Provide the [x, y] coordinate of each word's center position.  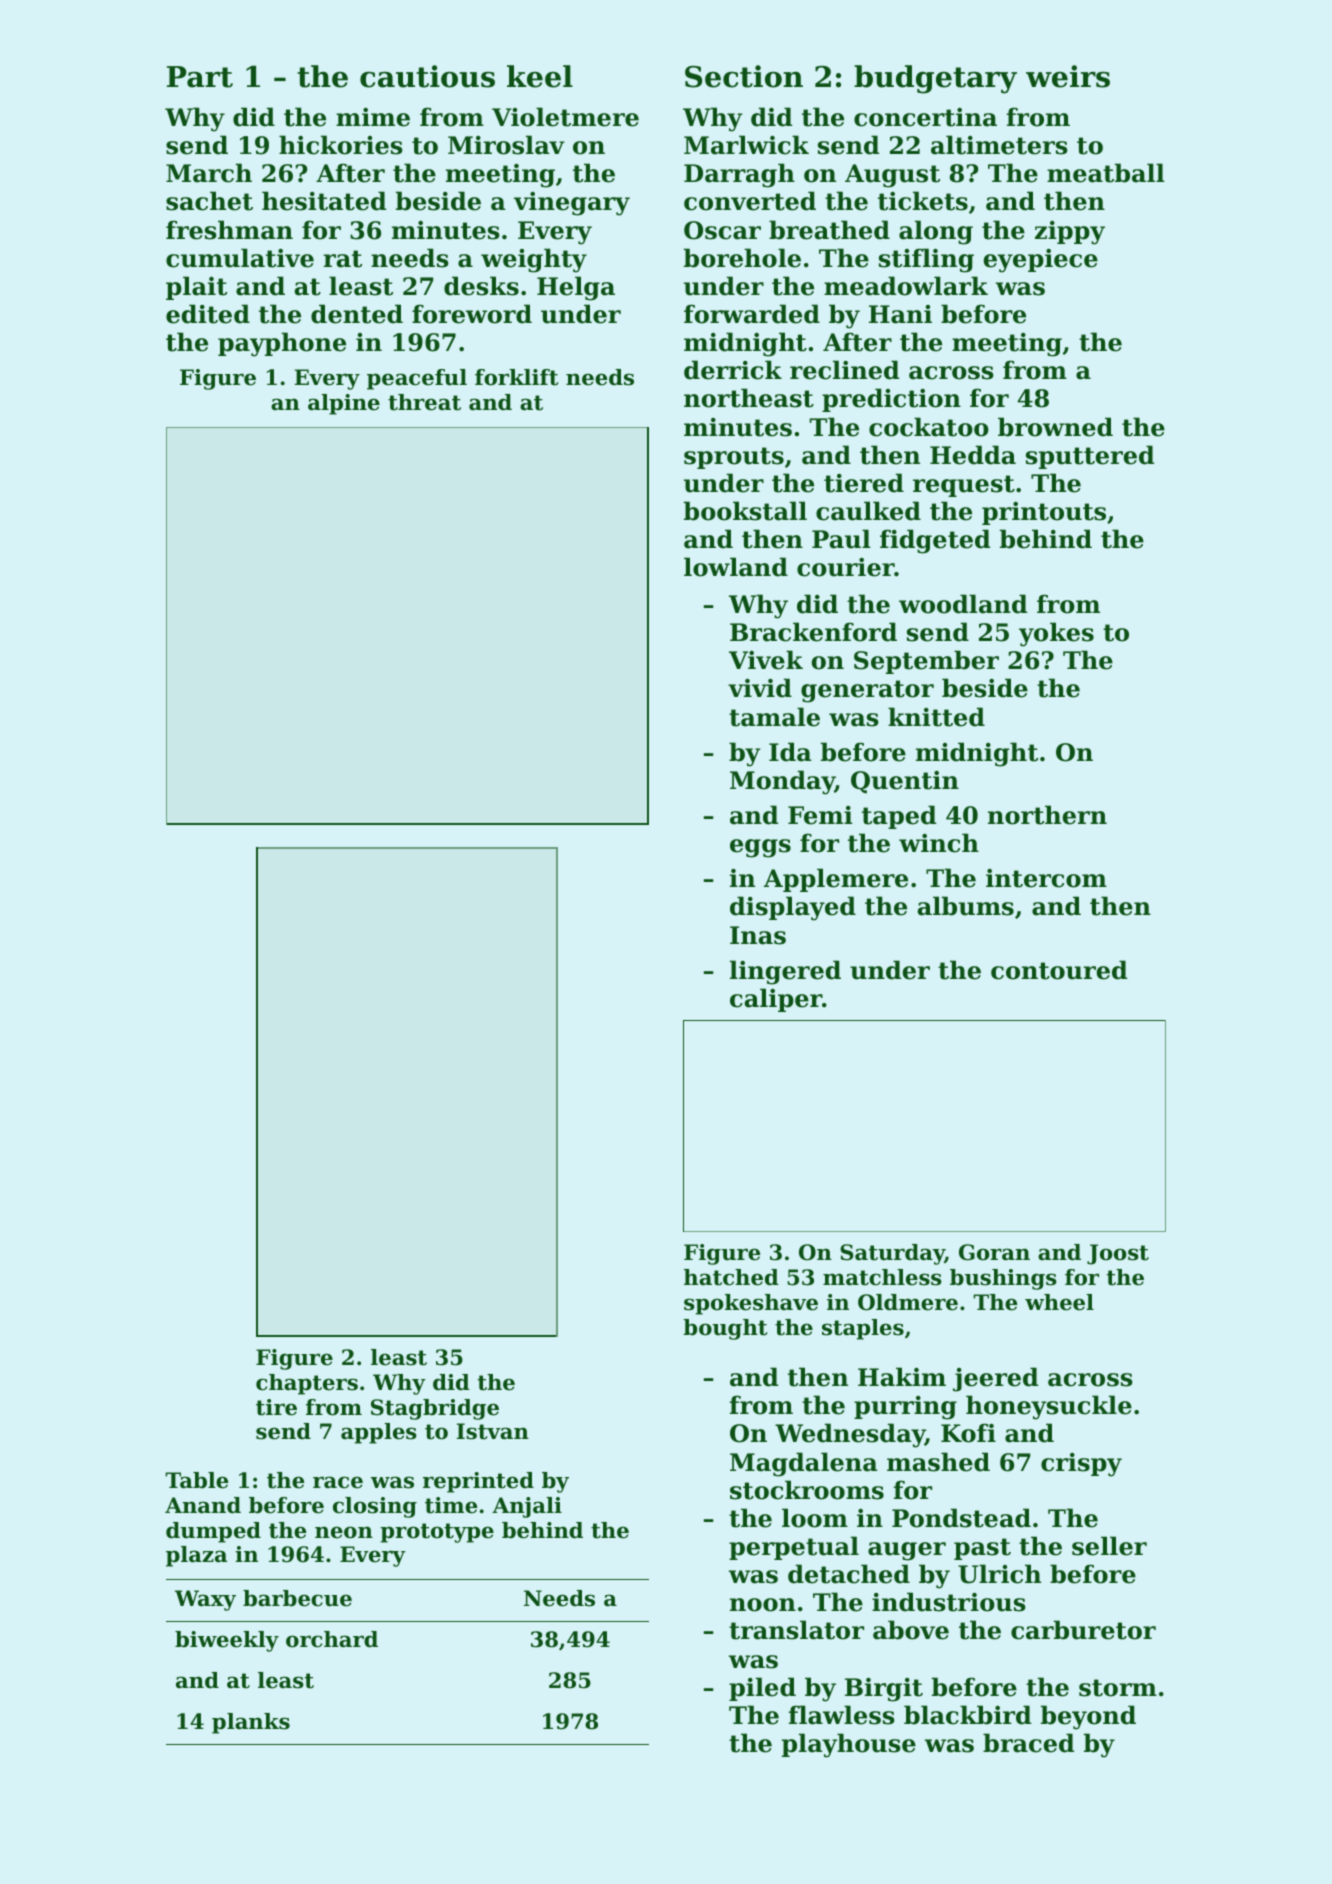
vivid [760, 688]
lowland [736, 567]
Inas [758, 935]
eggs [760, 848]
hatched [731, 1277]
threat [424, 402]
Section [744, 76]
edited [208, 314]
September [926, 662]
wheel [1059, 1302]
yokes [1056, 634]
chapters [307, 1384]
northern [1047, 815]
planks [251, 1723]
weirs [1068, 76]
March [209, 173]
